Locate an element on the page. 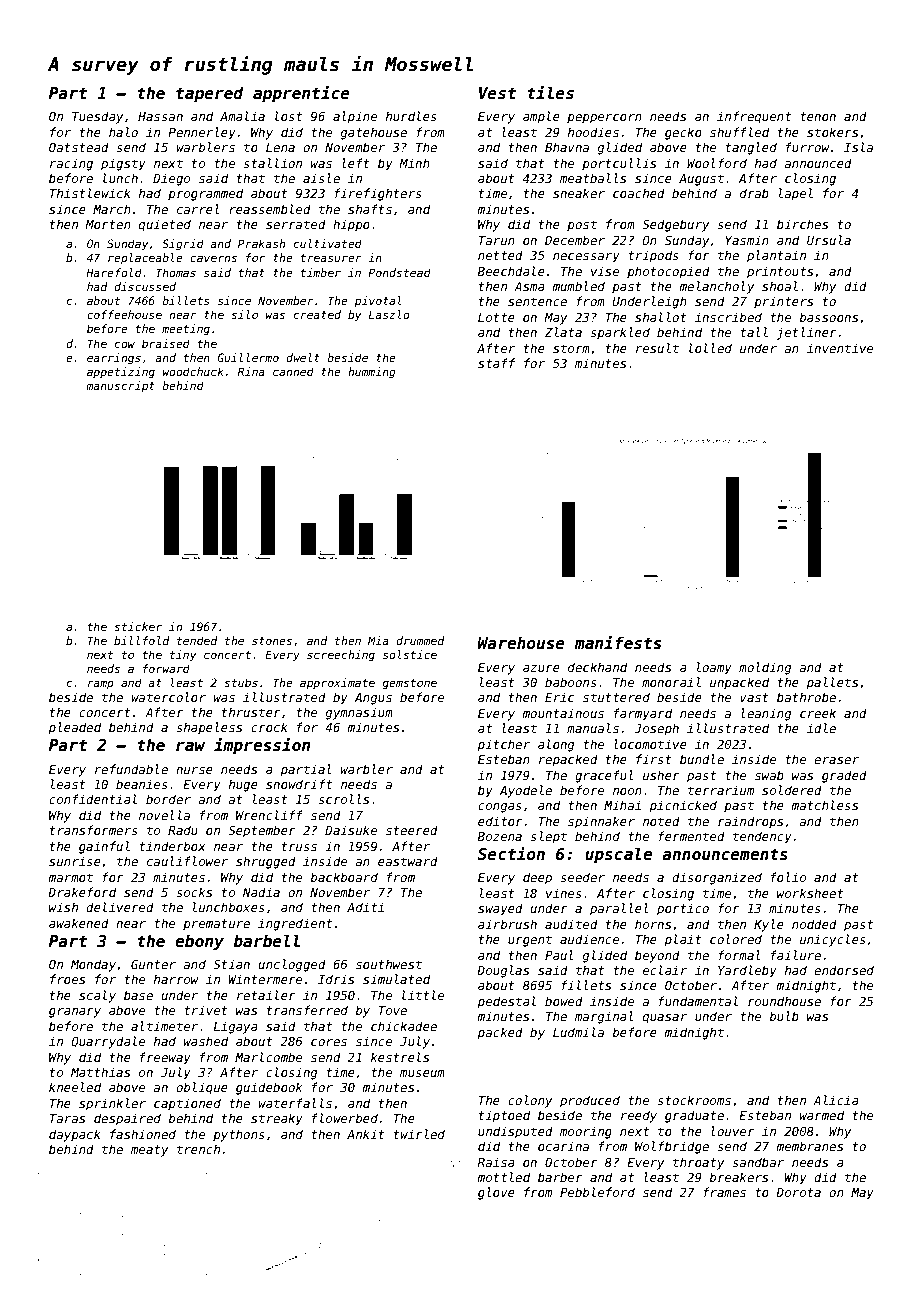  lolled is located at coordinates (710, 348).
